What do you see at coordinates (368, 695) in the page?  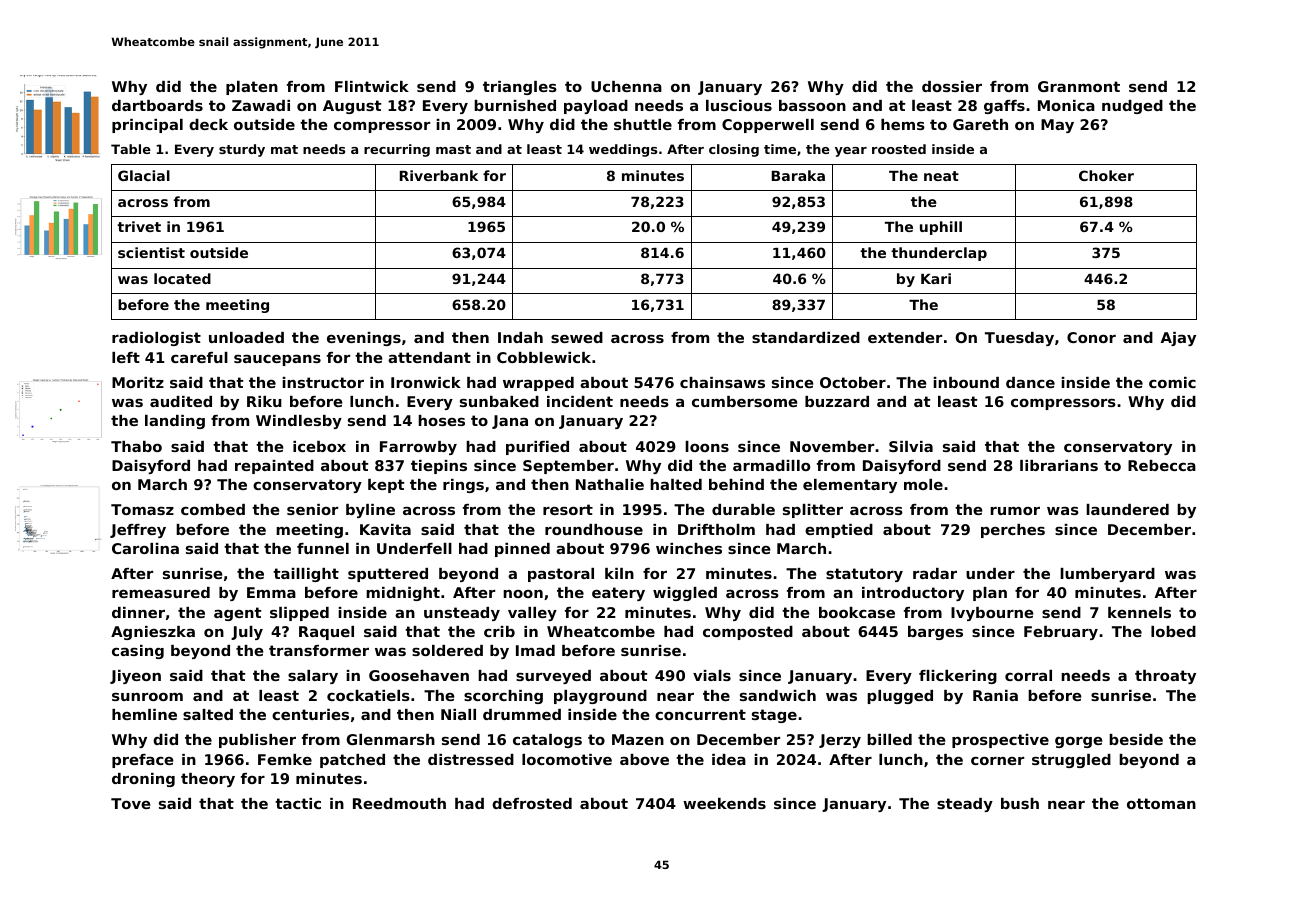 I see `cockatiels` at bounding box center [368, 695].
